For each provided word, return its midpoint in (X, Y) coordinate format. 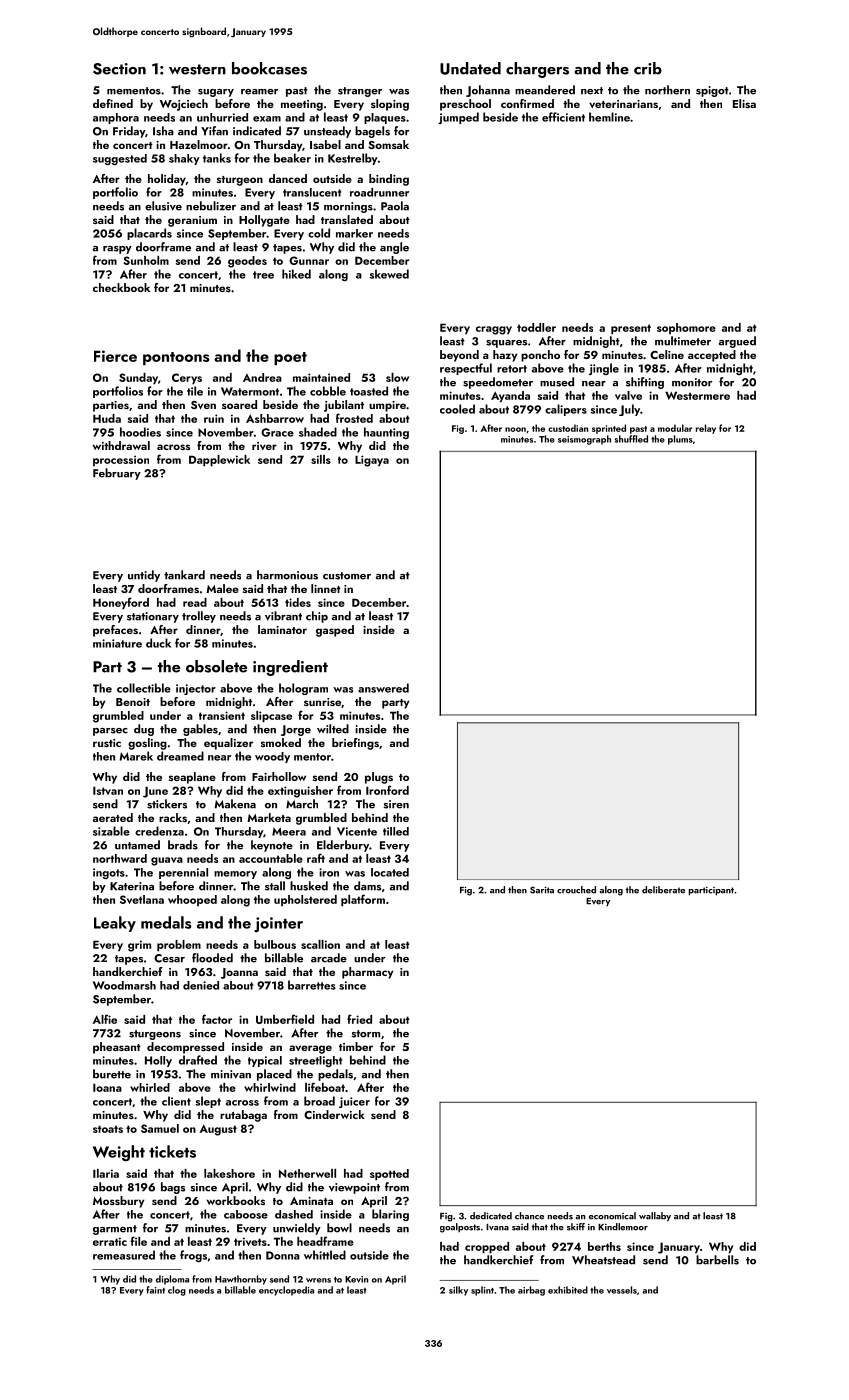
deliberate (663, 890)
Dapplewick (219, 461)
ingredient (290, 668)
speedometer (498, 383)
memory (235, 875)
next (592, 91)
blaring (390, 1215)
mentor (312, 757)
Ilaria (106, 1173)
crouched (576, 890)
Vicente (357, 831)
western (197, 69)
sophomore (686, 328)
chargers (537, 70)
